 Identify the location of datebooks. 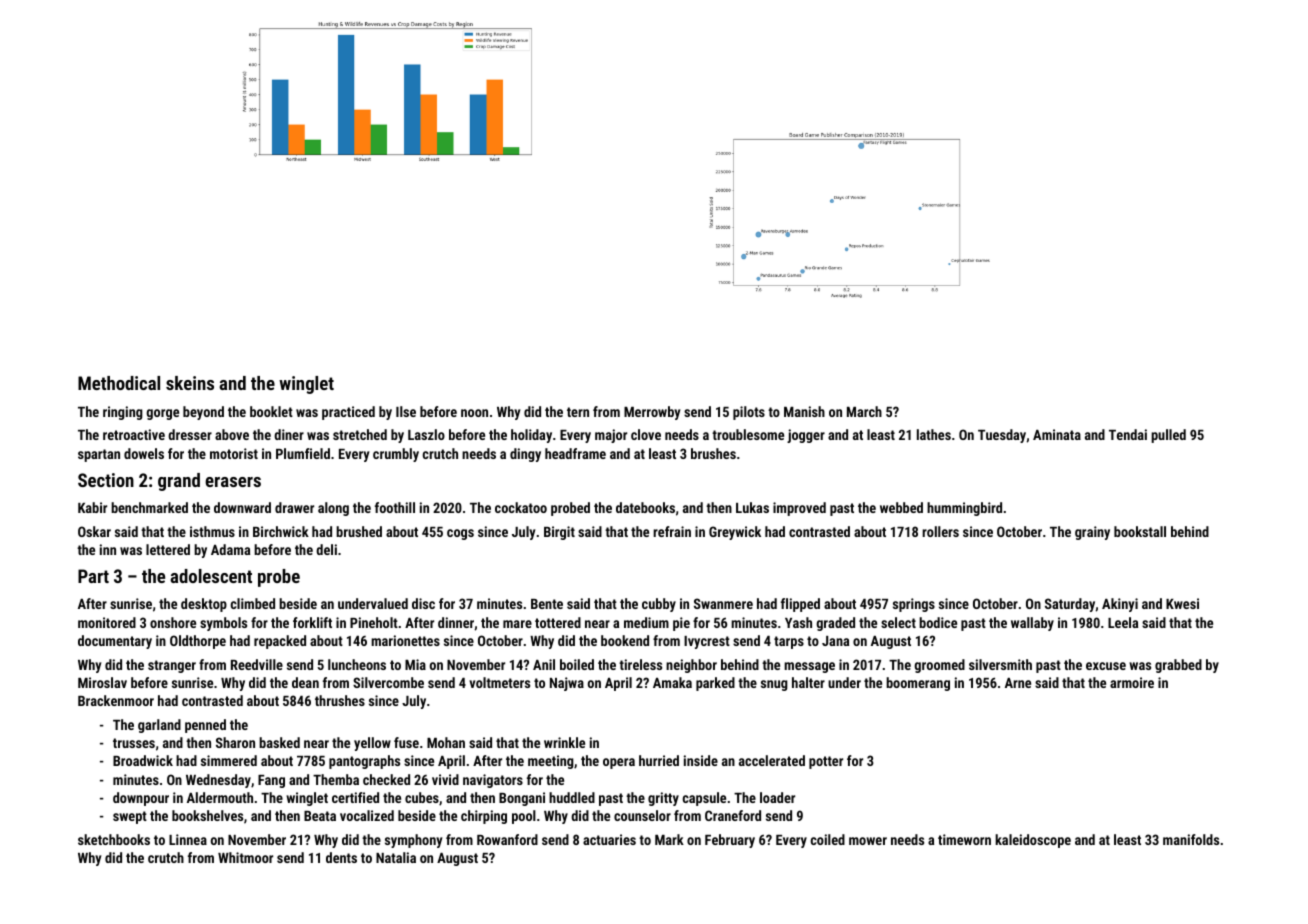
(645, 507).
